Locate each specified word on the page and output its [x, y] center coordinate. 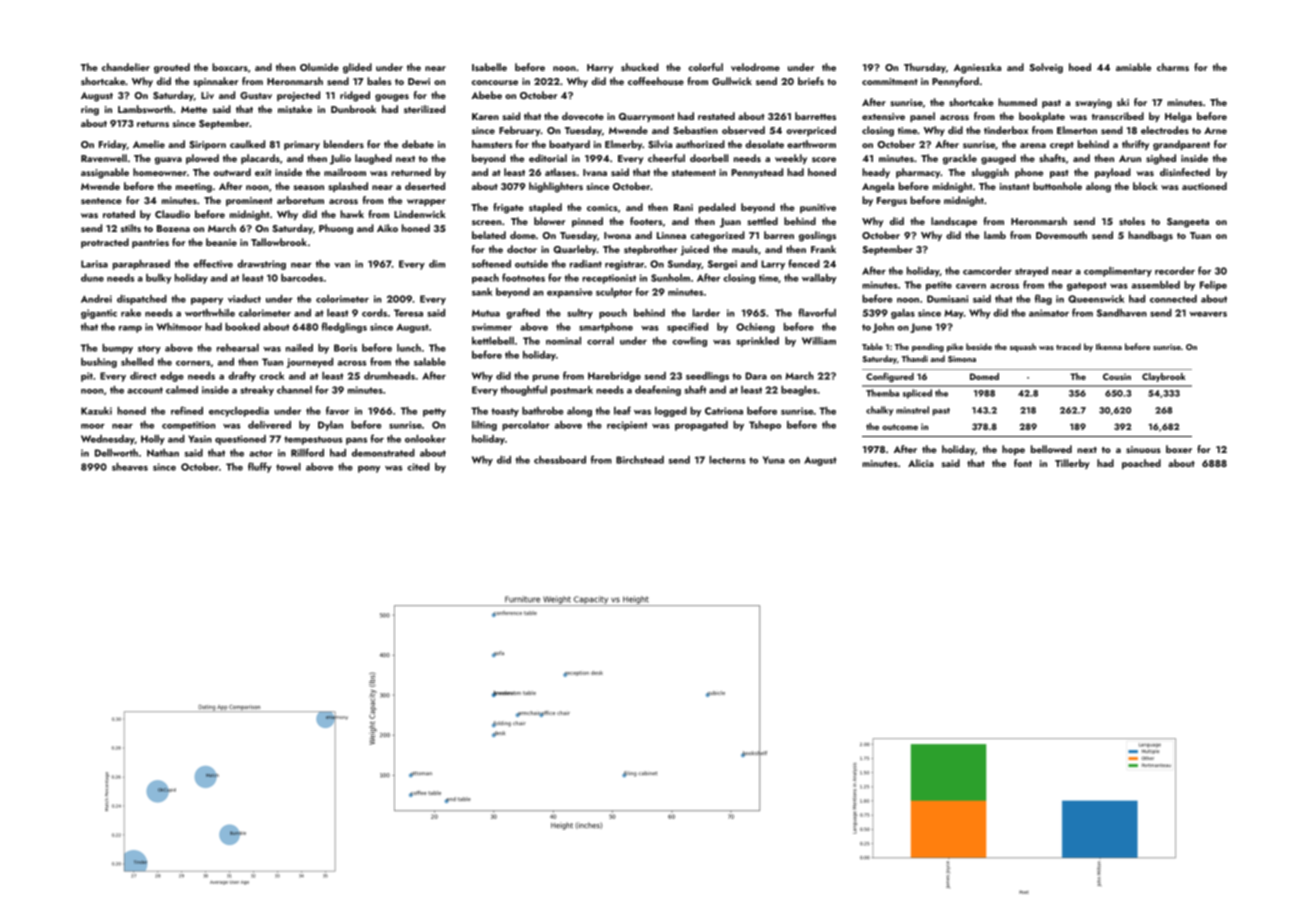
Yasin [200, 439]
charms [1173, 67]
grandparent [1181, 145]
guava [168, 161]
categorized [717, 236]
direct [143, 376]
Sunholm [670, 278]
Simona [962, 359]
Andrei [96, 299]
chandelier [126, 67]
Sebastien [695, 130]
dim [437, 264]
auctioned [1204, 186]
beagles [799, 391]
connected [1173, 299]
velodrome [755, 67]
